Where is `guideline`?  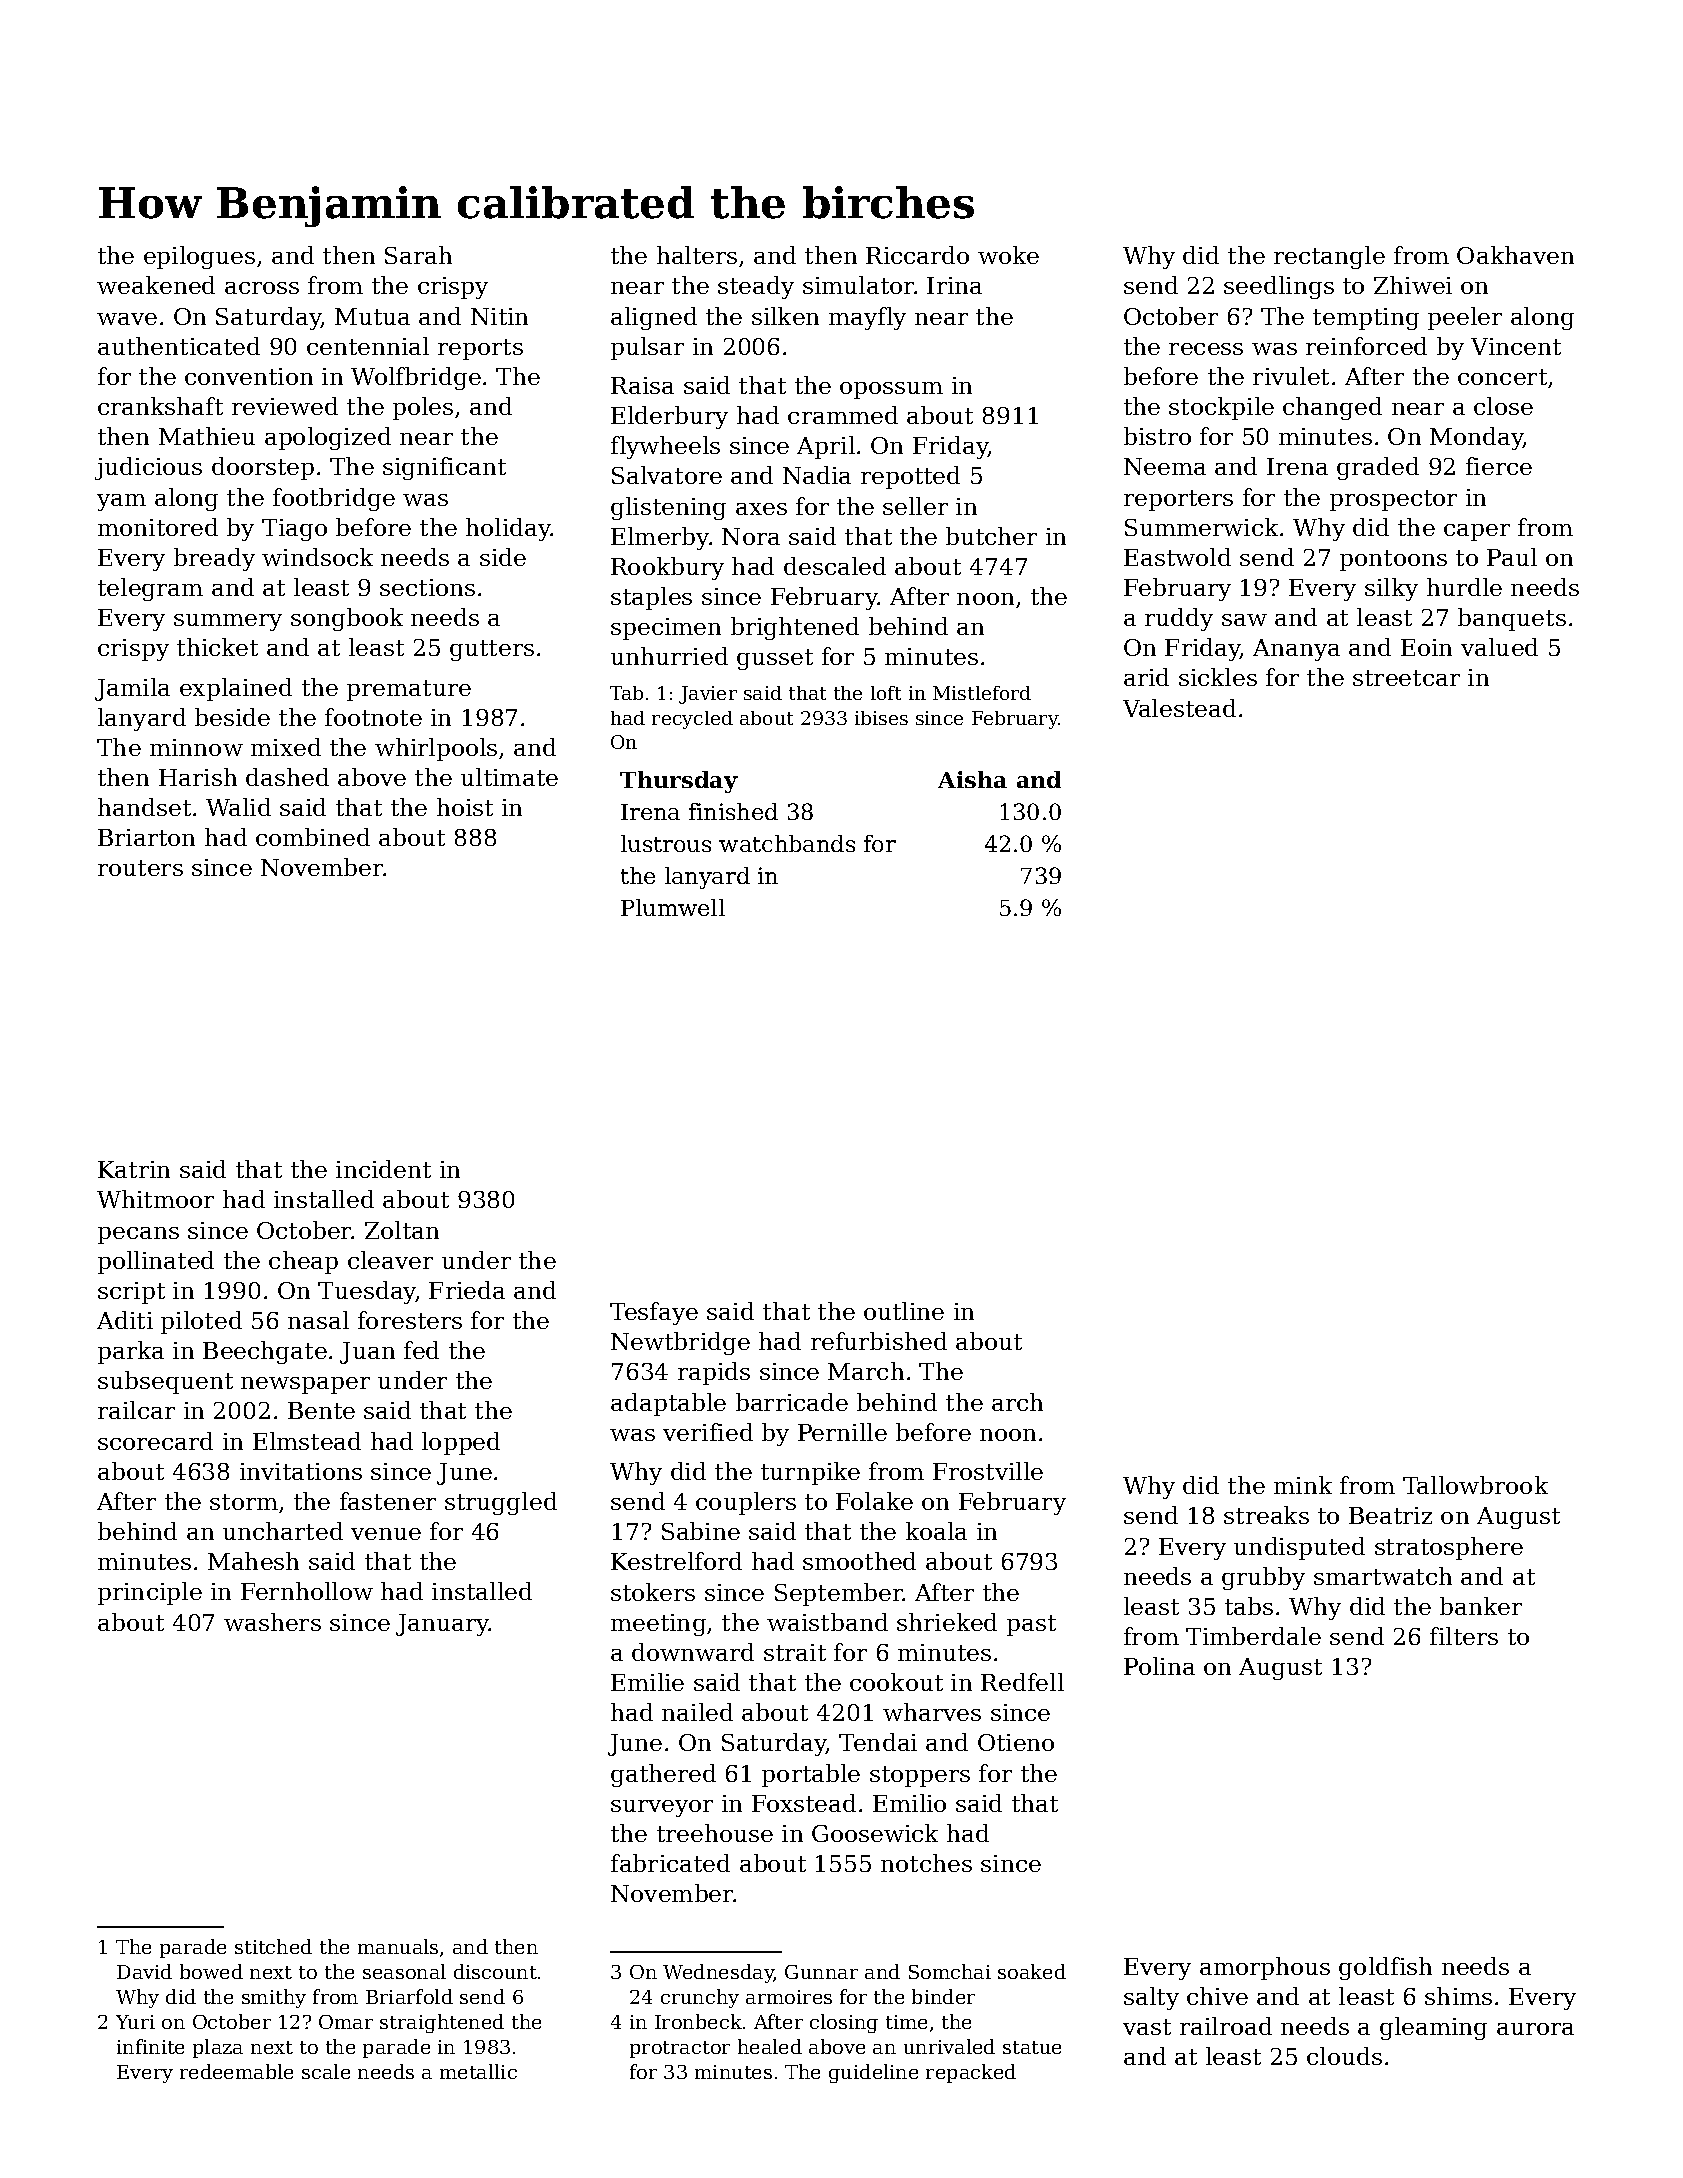 guideline is located at coordinates (873, 2073).
